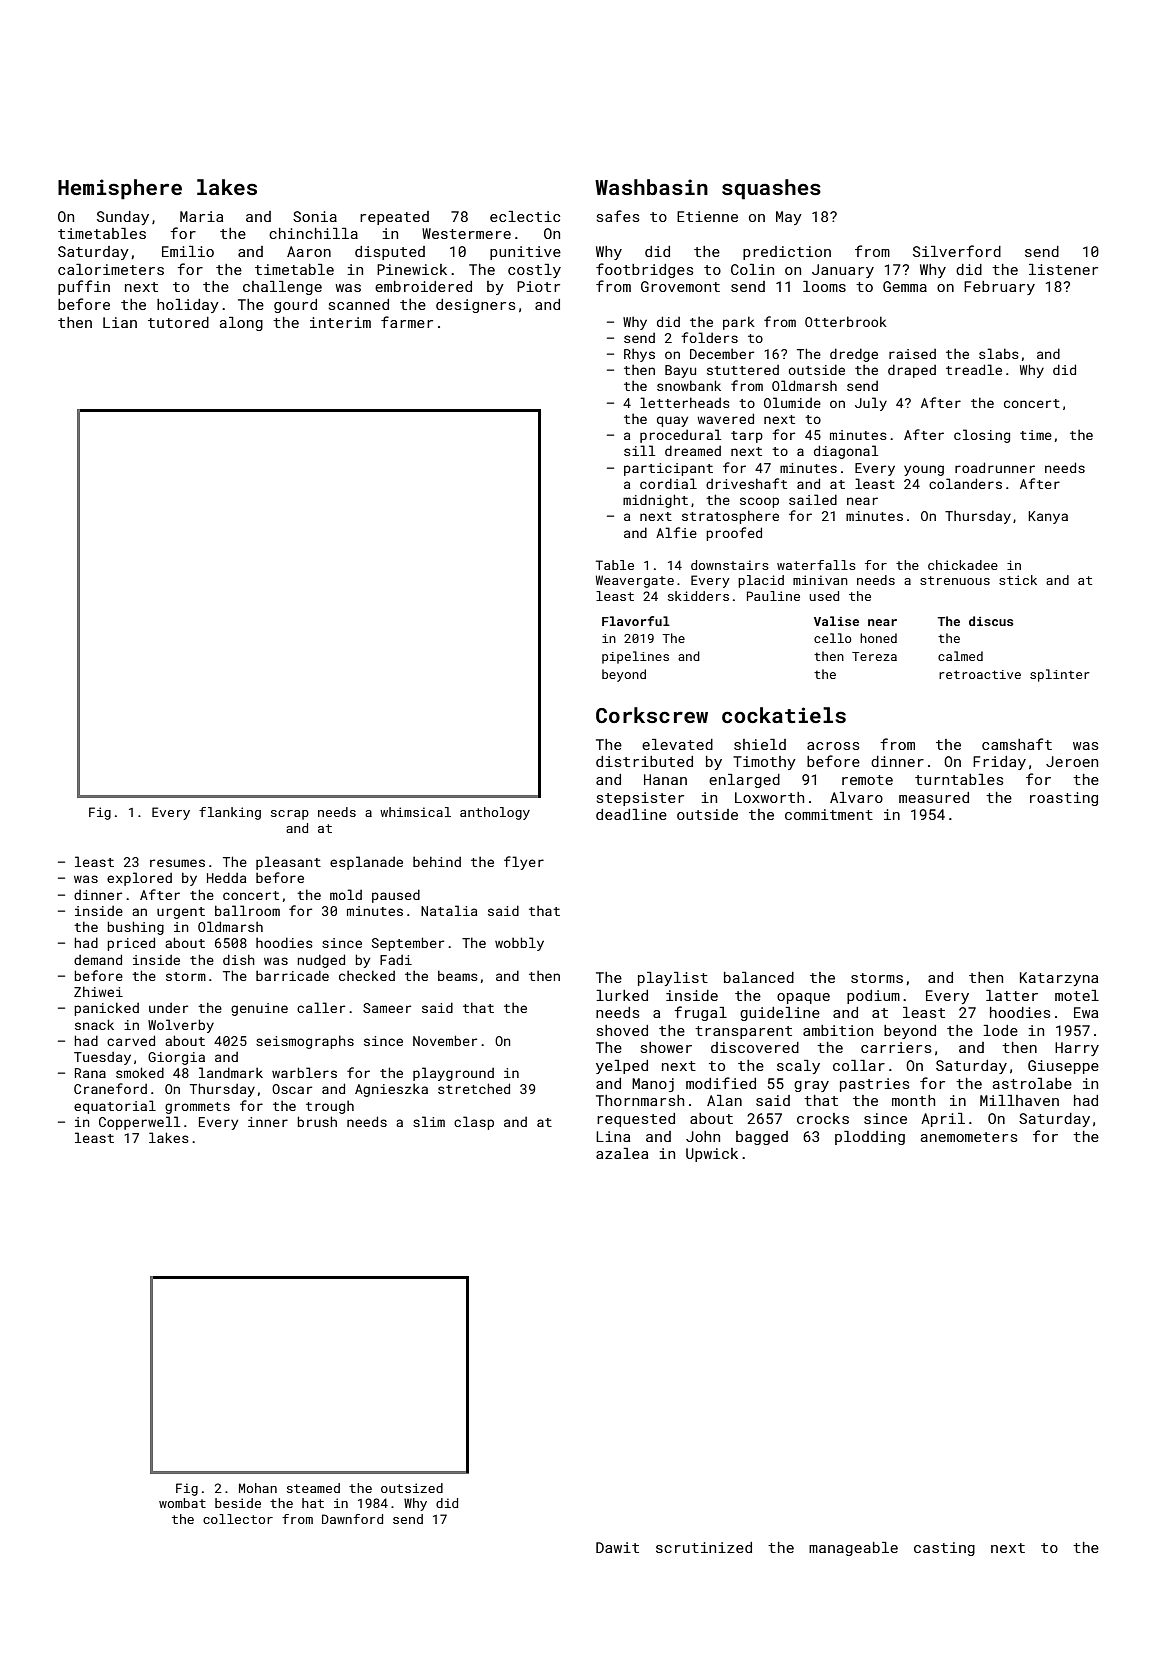 Image resolution: width=1157 pixels, height=1675 pixels. I want to click on casting, so click(944, 1549).
